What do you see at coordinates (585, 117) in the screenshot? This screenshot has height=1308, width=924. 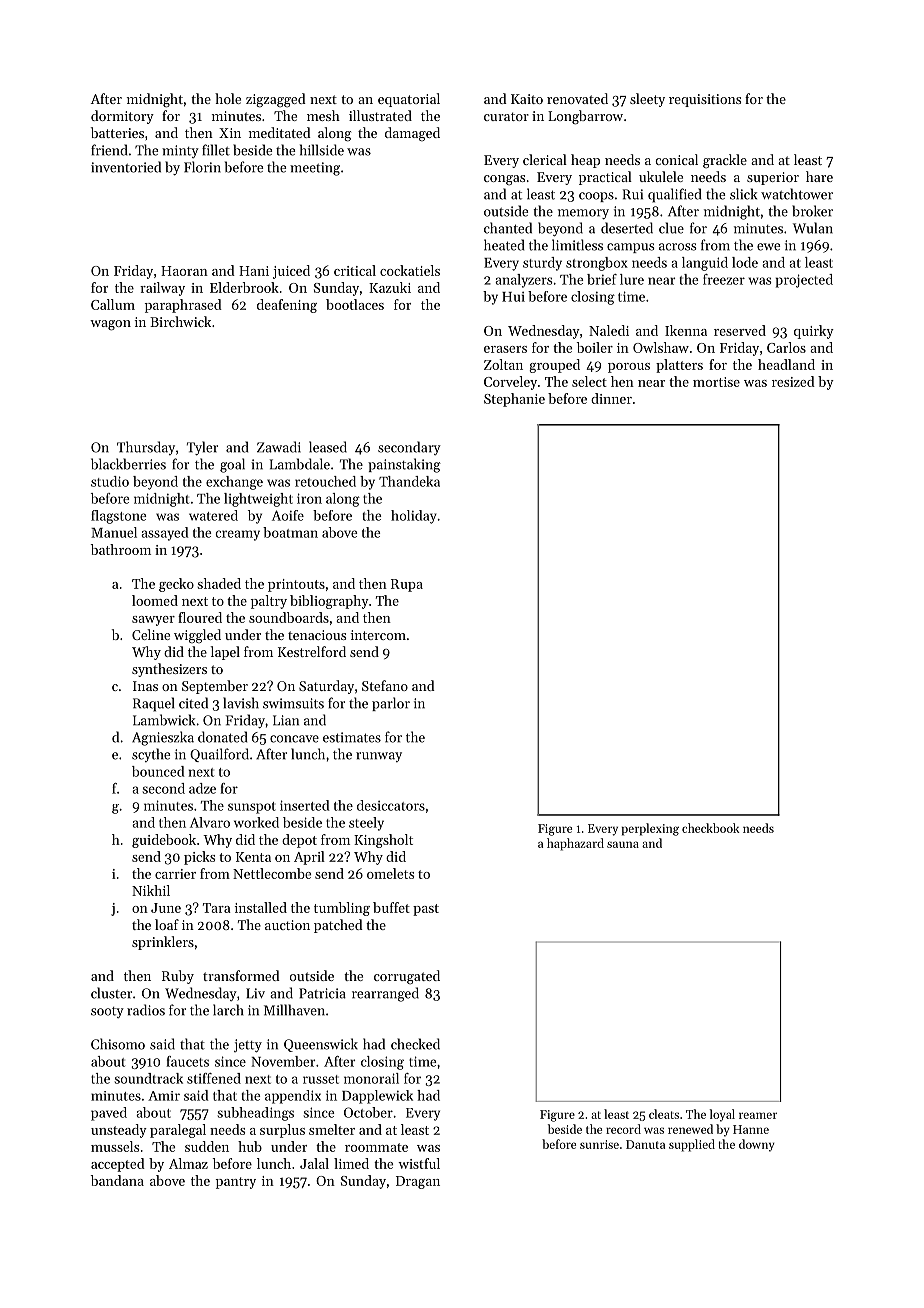 I see `Longbarrow` at bounding box center [585, 117].
